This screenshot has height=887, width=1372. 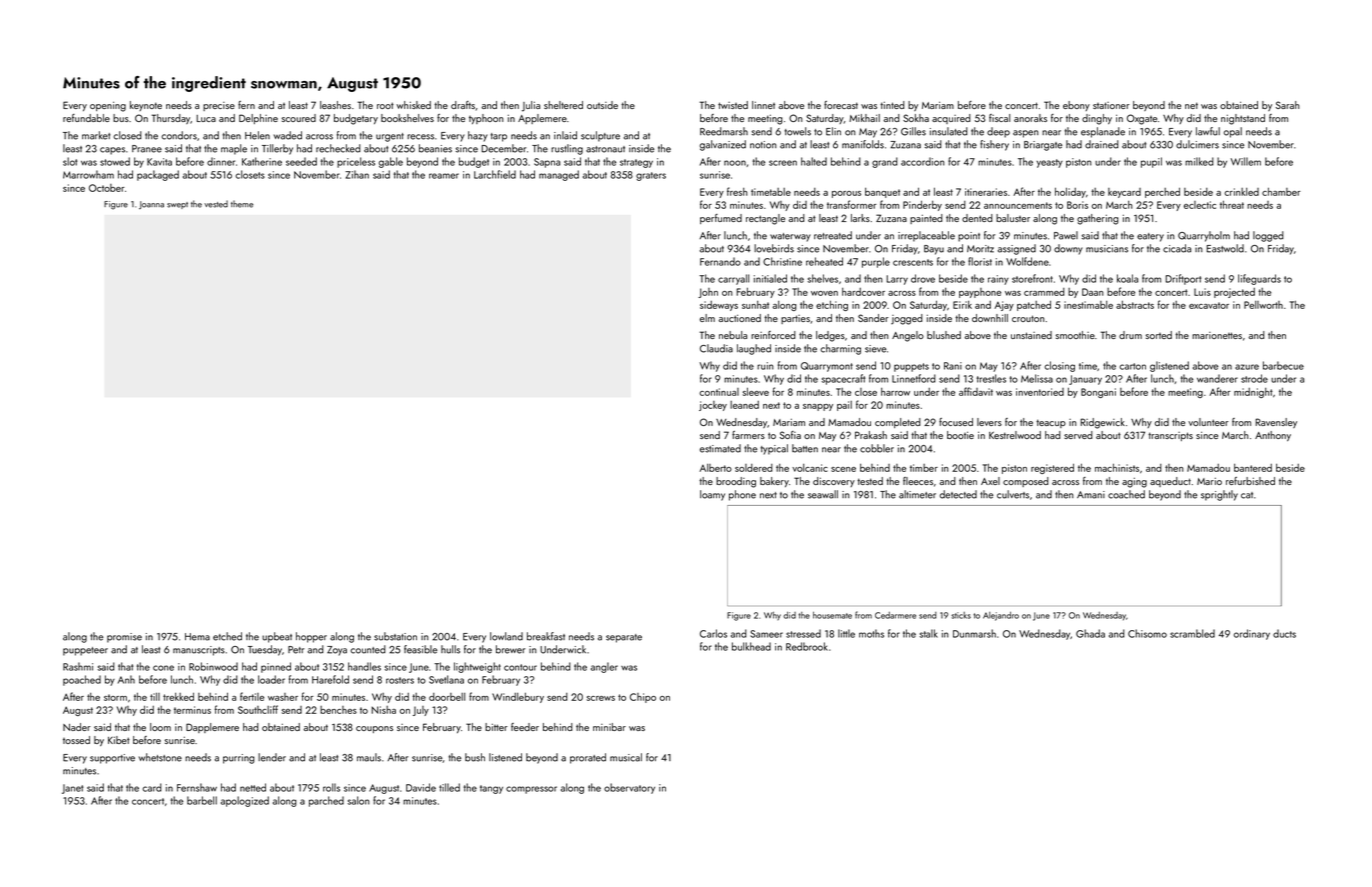 What do you see at coordinates (1259, 279) in the screenshot?
I see `lifeguards` at bounding box center [1259, 279].
